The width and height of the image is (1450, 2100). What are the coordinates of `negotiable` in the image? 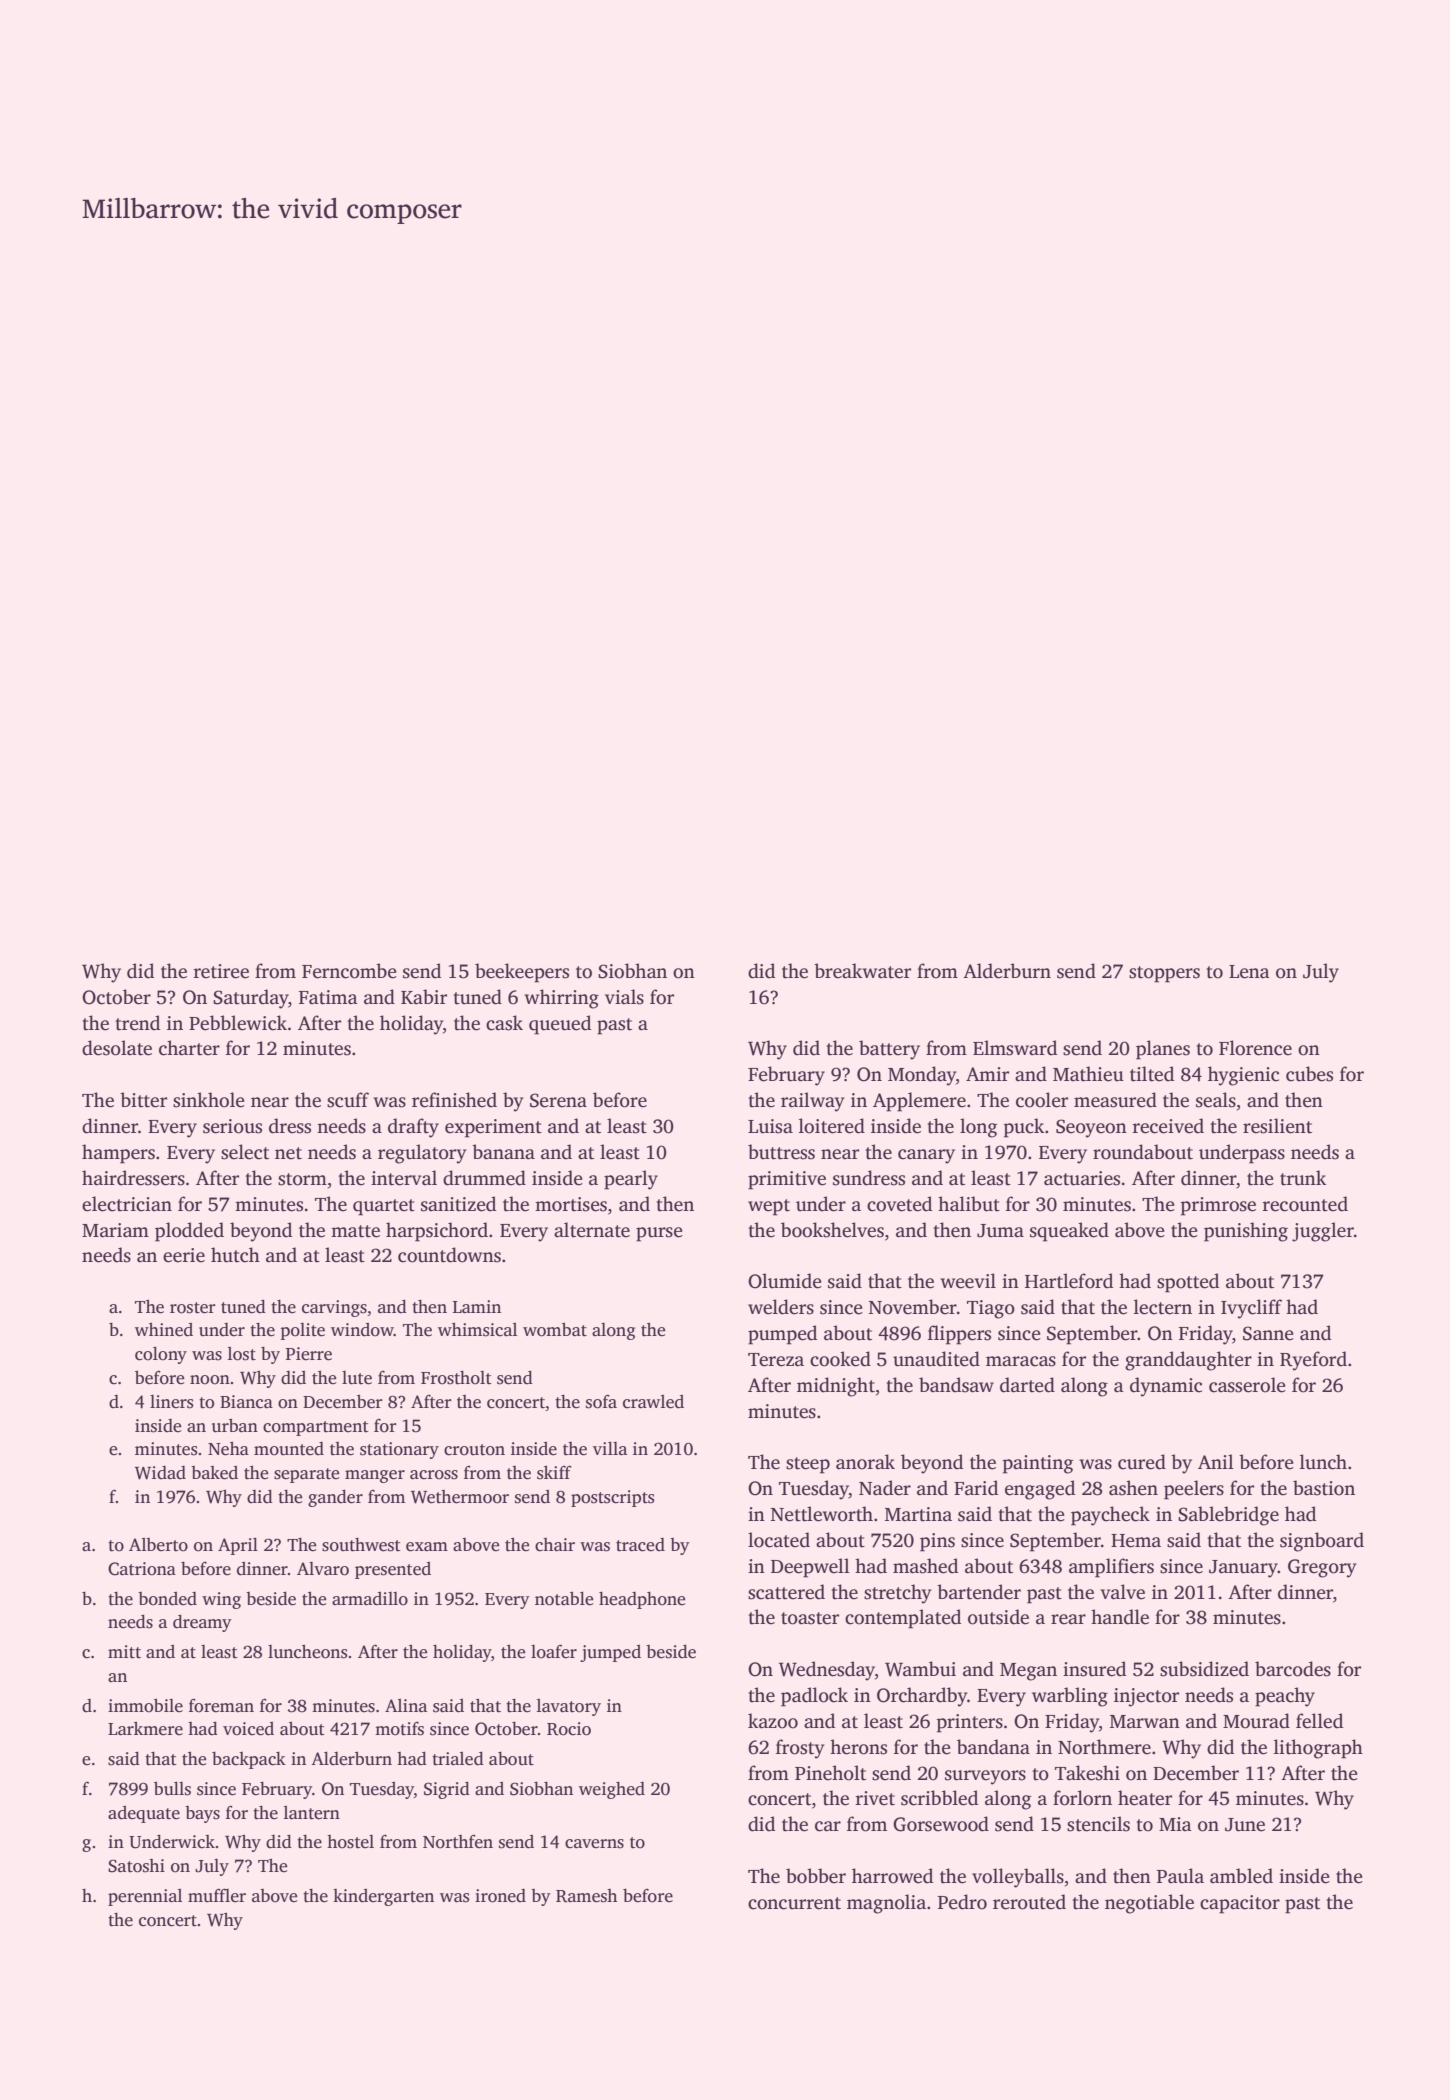 It's located at (1149, 1904).
